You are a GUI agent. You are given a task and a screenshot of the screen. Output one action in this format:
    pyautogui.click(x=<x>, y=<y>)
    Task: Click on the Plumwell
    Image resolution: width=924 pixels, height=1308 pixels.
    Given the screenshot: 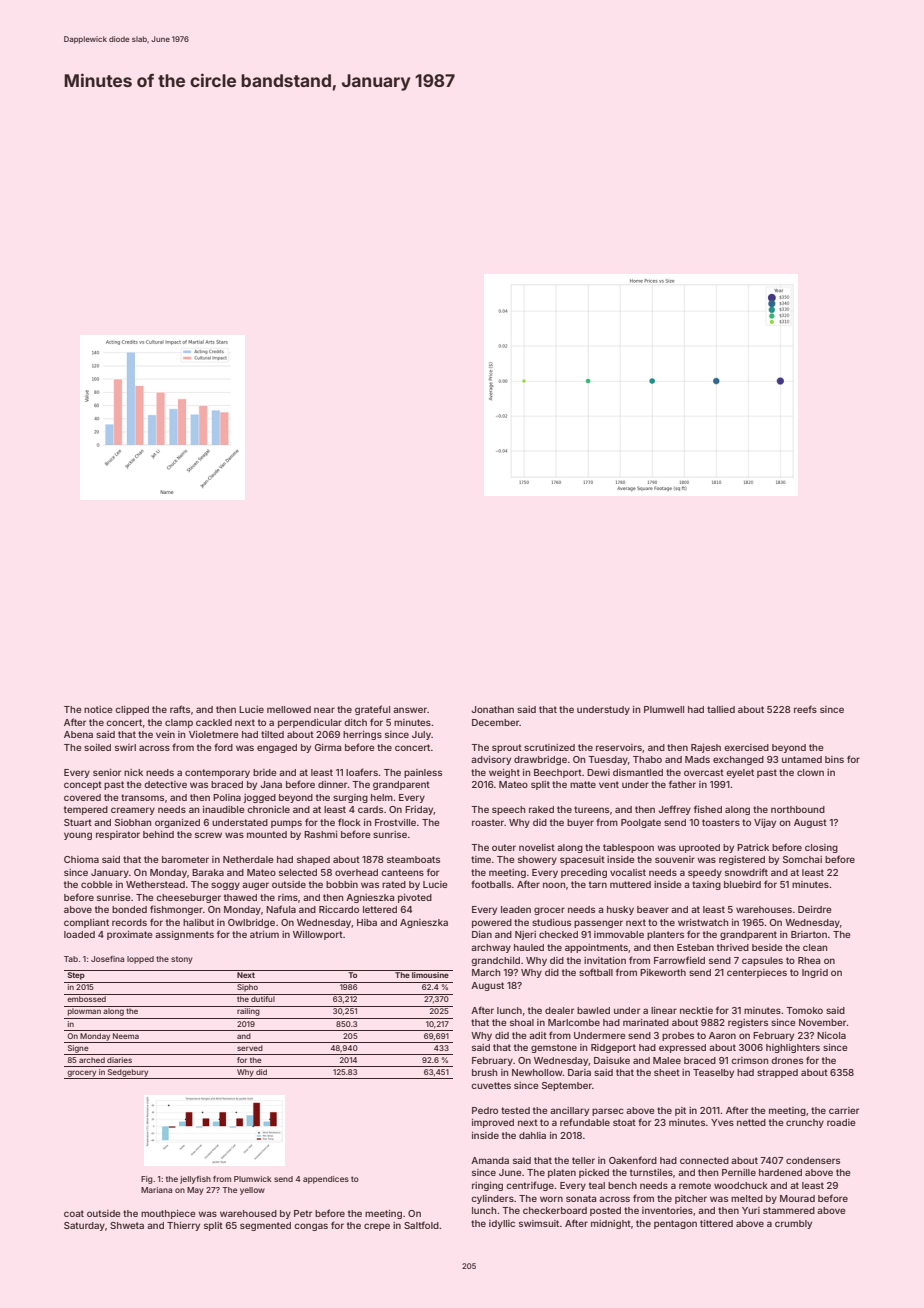 What is the action you would take?
    pyautogui.click(x=664, y=709)
